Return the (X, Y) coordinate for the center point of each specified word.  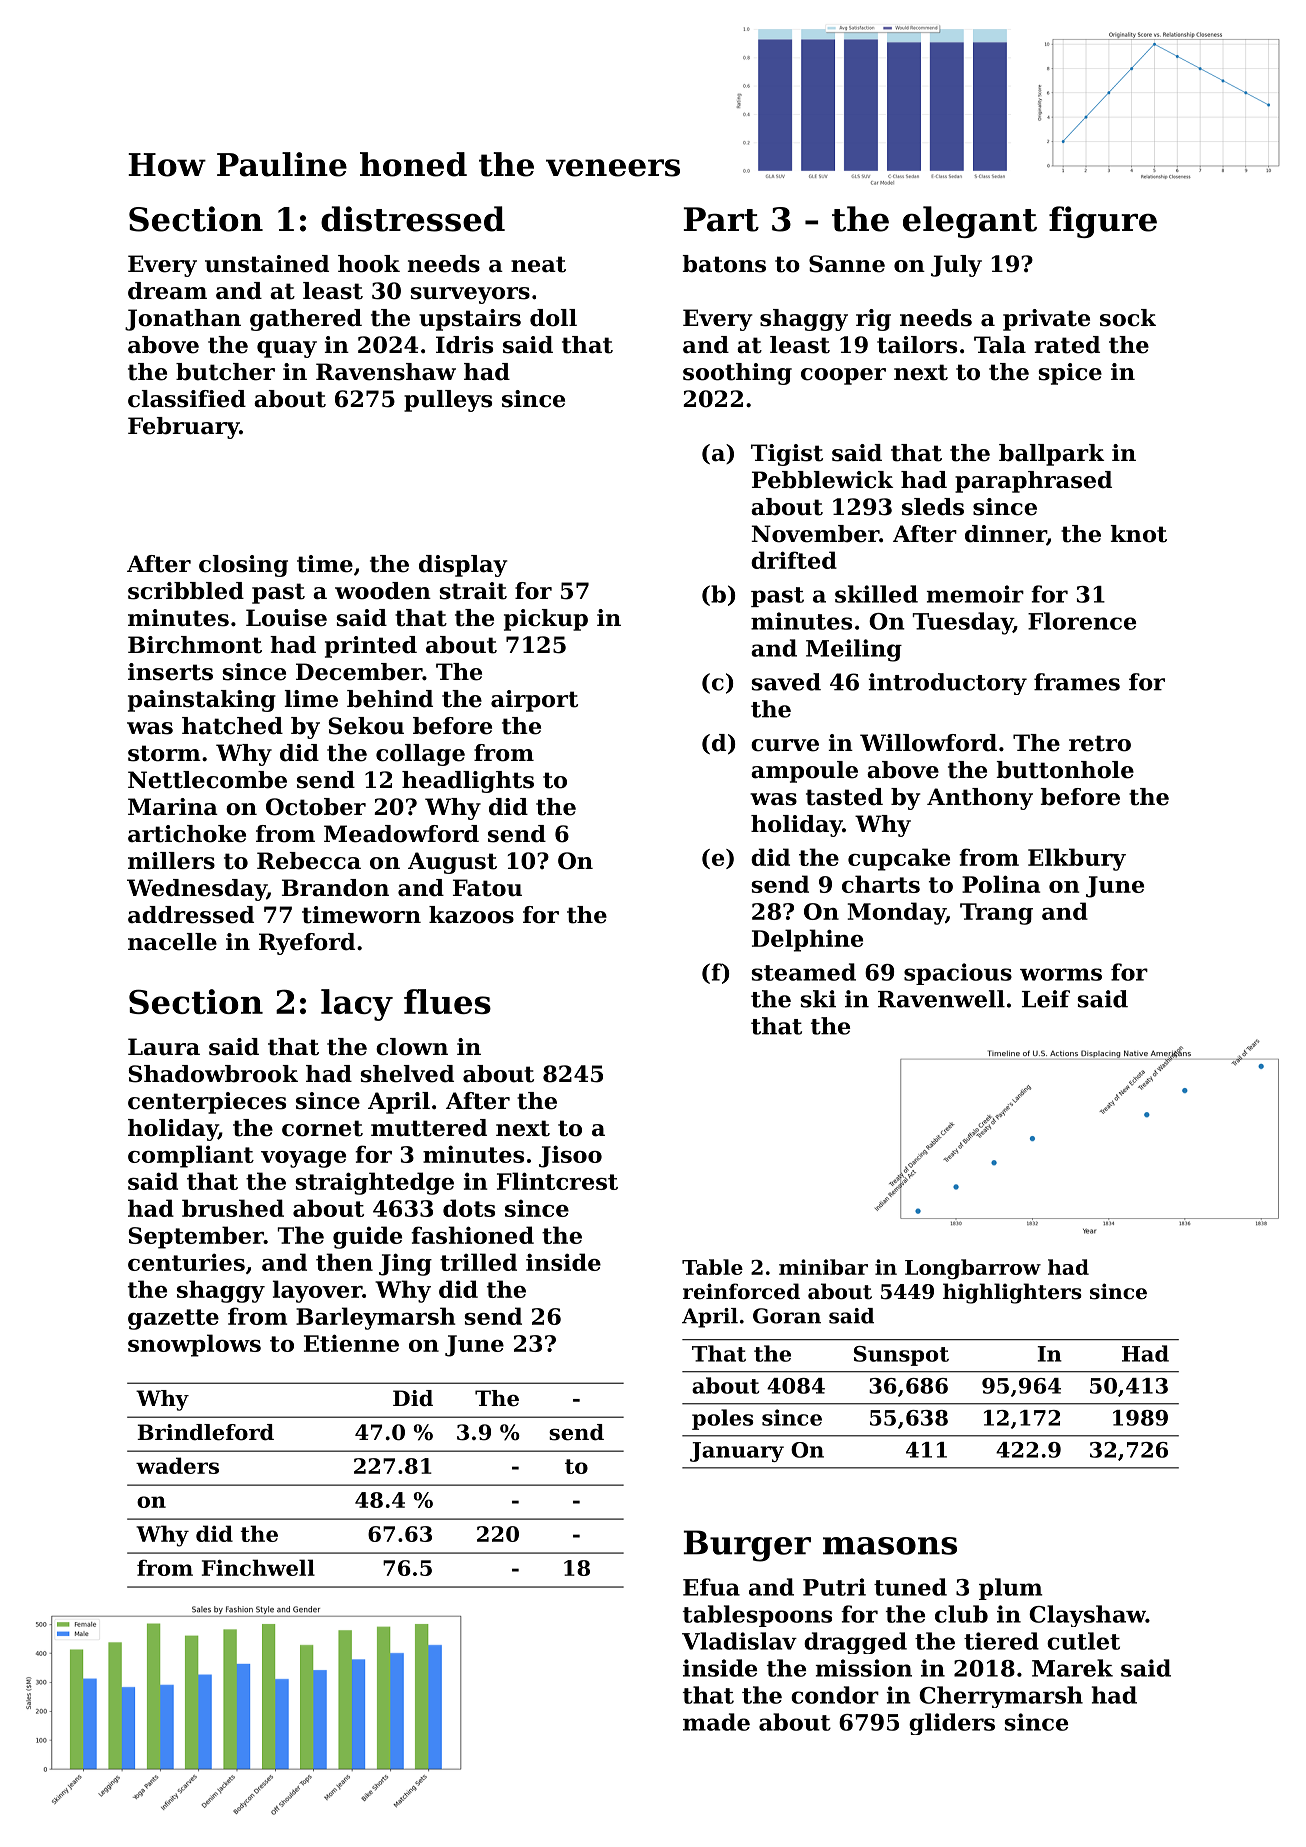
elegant (970, 222)
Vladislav (739, 1641)
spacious (958, 974)
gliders (952, 1724)
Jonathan (183, 320)
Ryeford (307, 944)
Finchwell (258, 1567)
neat (538, 264)
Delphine (807, 940)
